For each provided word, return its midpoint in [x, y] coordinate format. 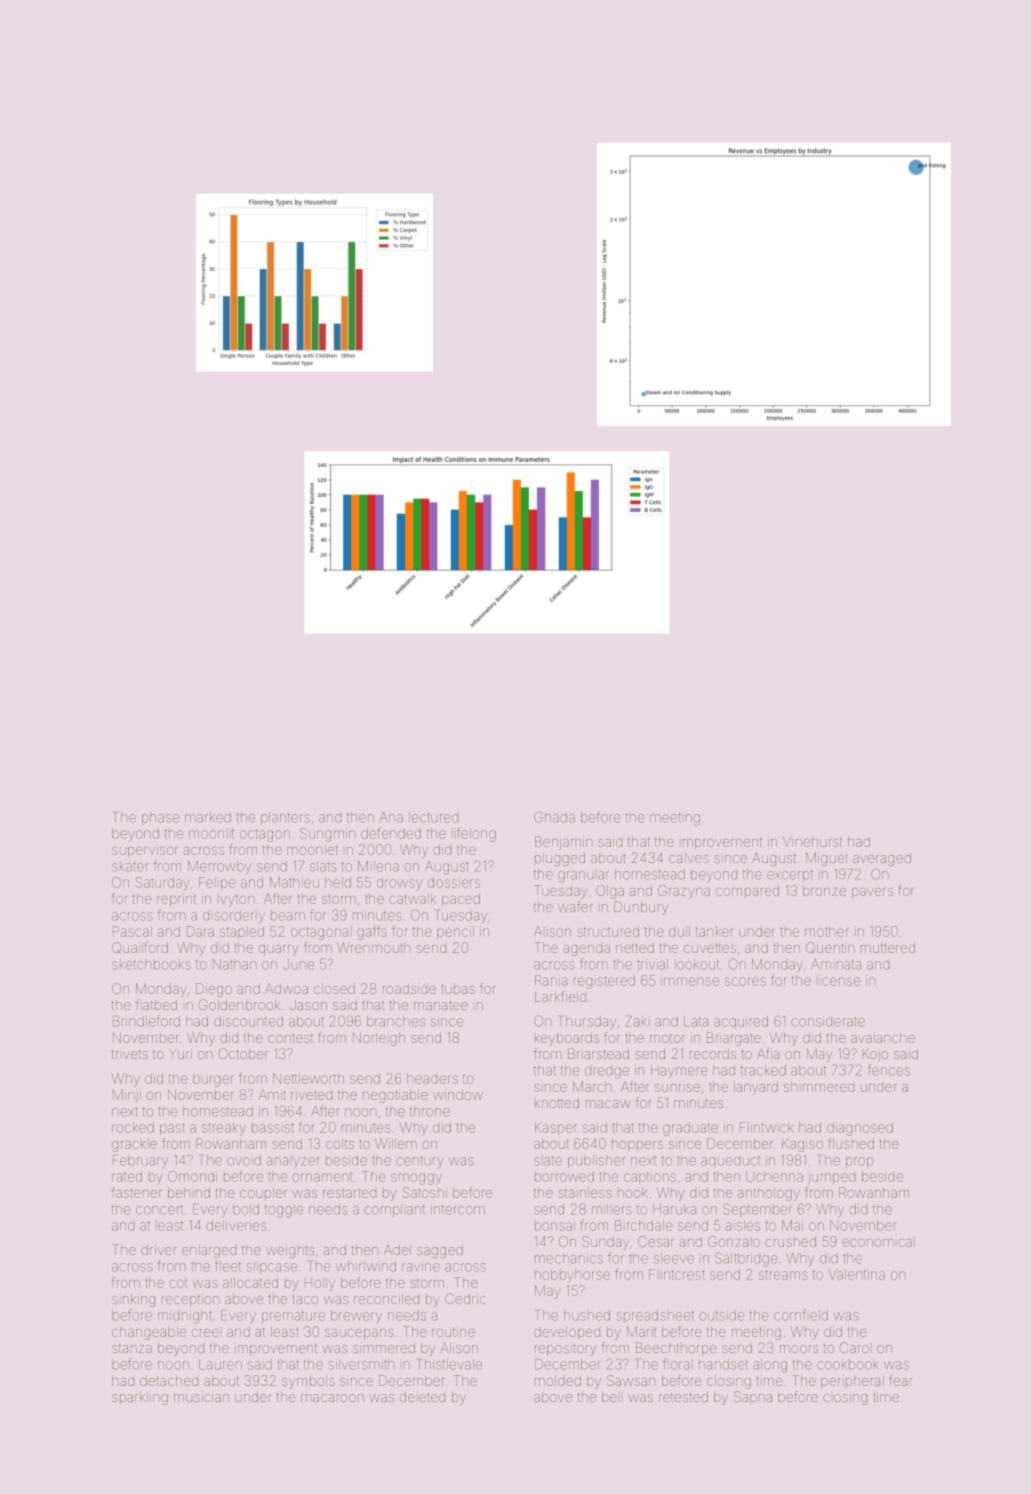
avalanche [883, 1038]
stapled [242, 932]
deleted [422, 1397]
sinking [133, 1300]
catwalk [412, 899]
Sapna [753, 1398]
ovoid [244, 1160]
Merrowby [219, 867]
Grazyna [684, 892]
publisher [597, 1161]
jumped [831, 1178]
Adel [397, 1250]
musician [201, 1398]
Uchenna [774, 1176]
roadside [409, 989]
